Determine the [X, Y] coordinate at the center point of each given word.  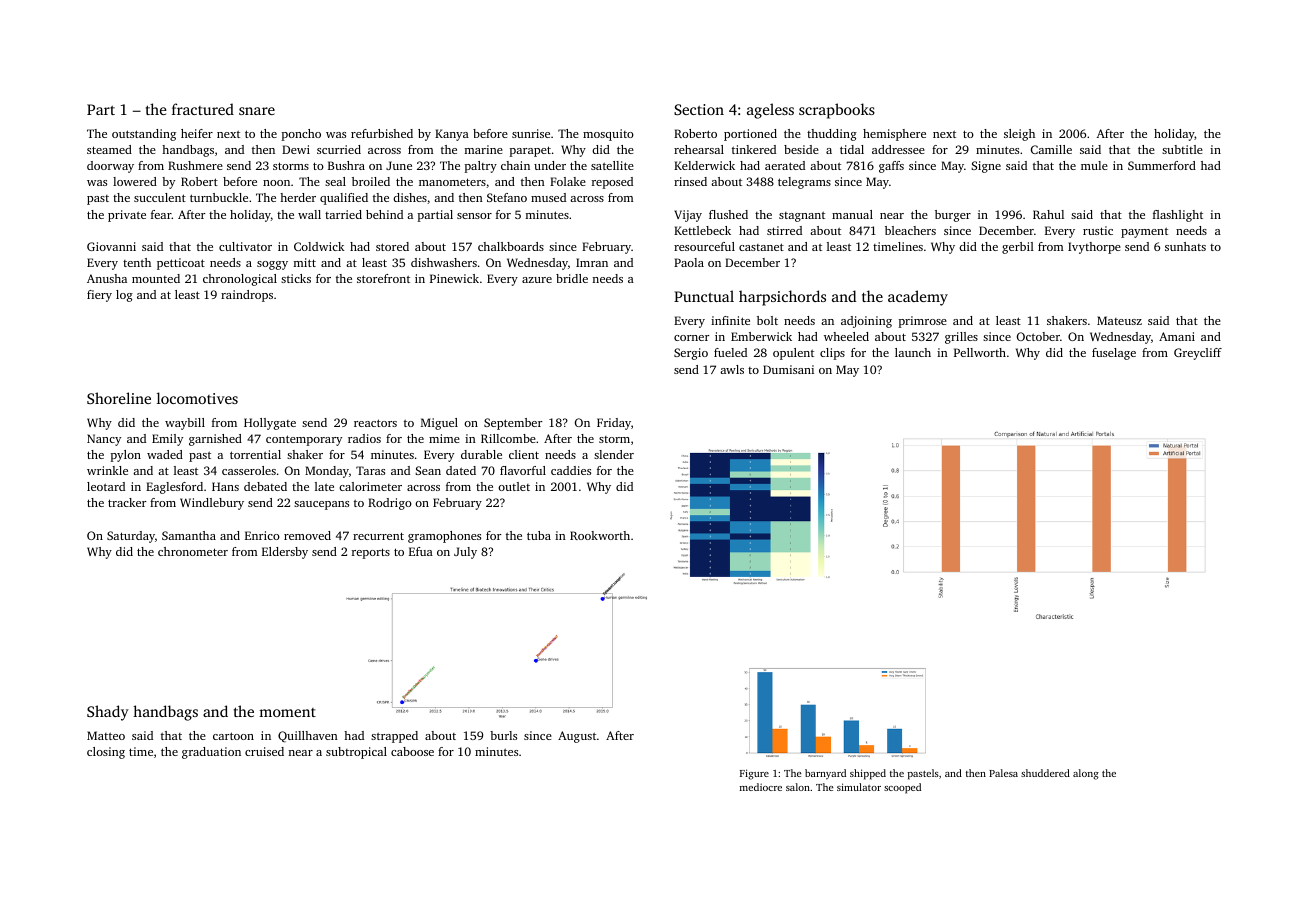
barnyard [825, 774]
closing [106, 753]
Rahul [1048, 214]
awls [732, 369]
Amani [1177, 336]
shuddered [1045, 773]
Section [699, 109]
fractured [203, 109]
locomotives [197, 398]
